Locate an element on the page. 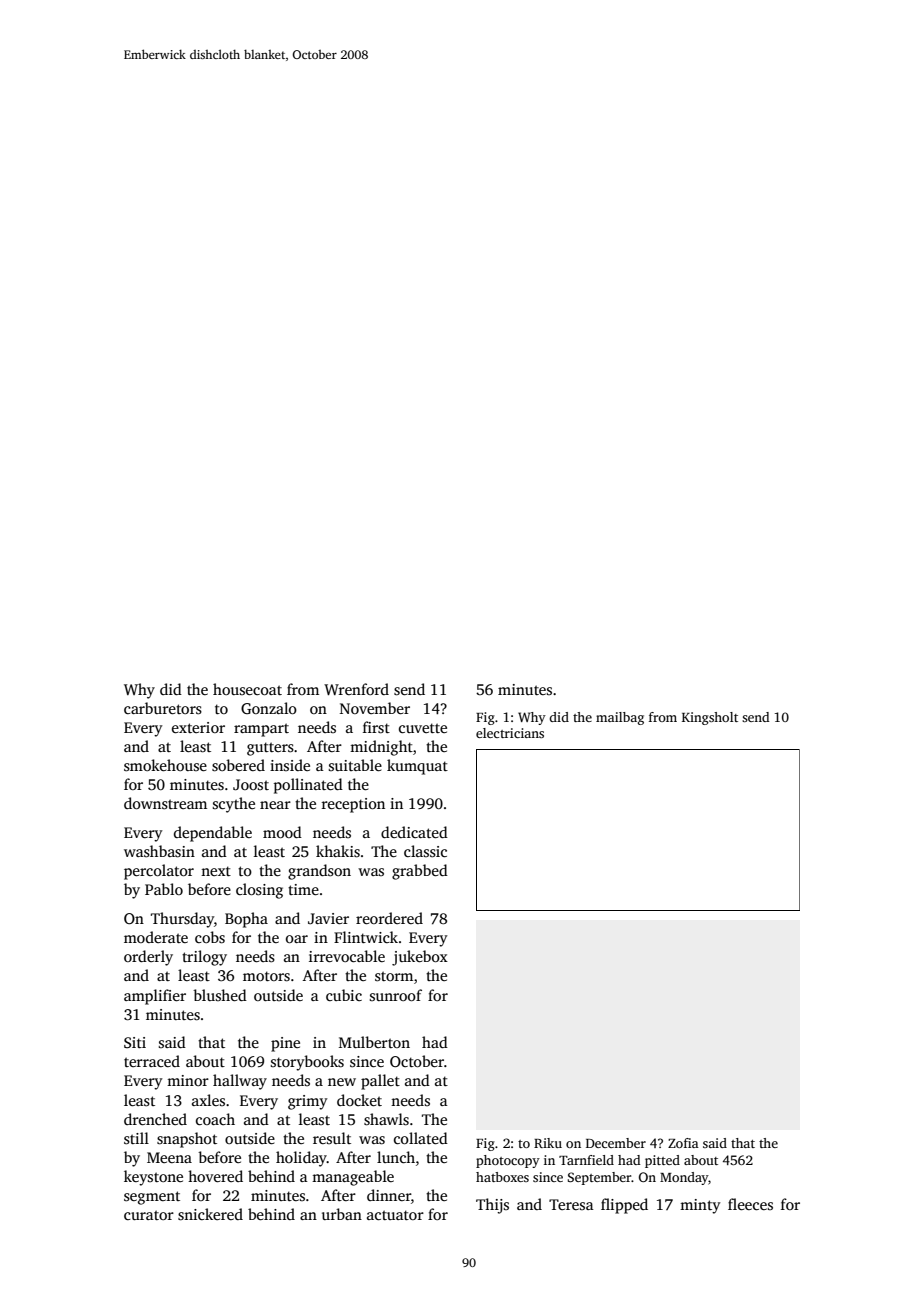 The height and width of the page is (1308, 924). Kingsholt is located at coordinates (710, 718).
